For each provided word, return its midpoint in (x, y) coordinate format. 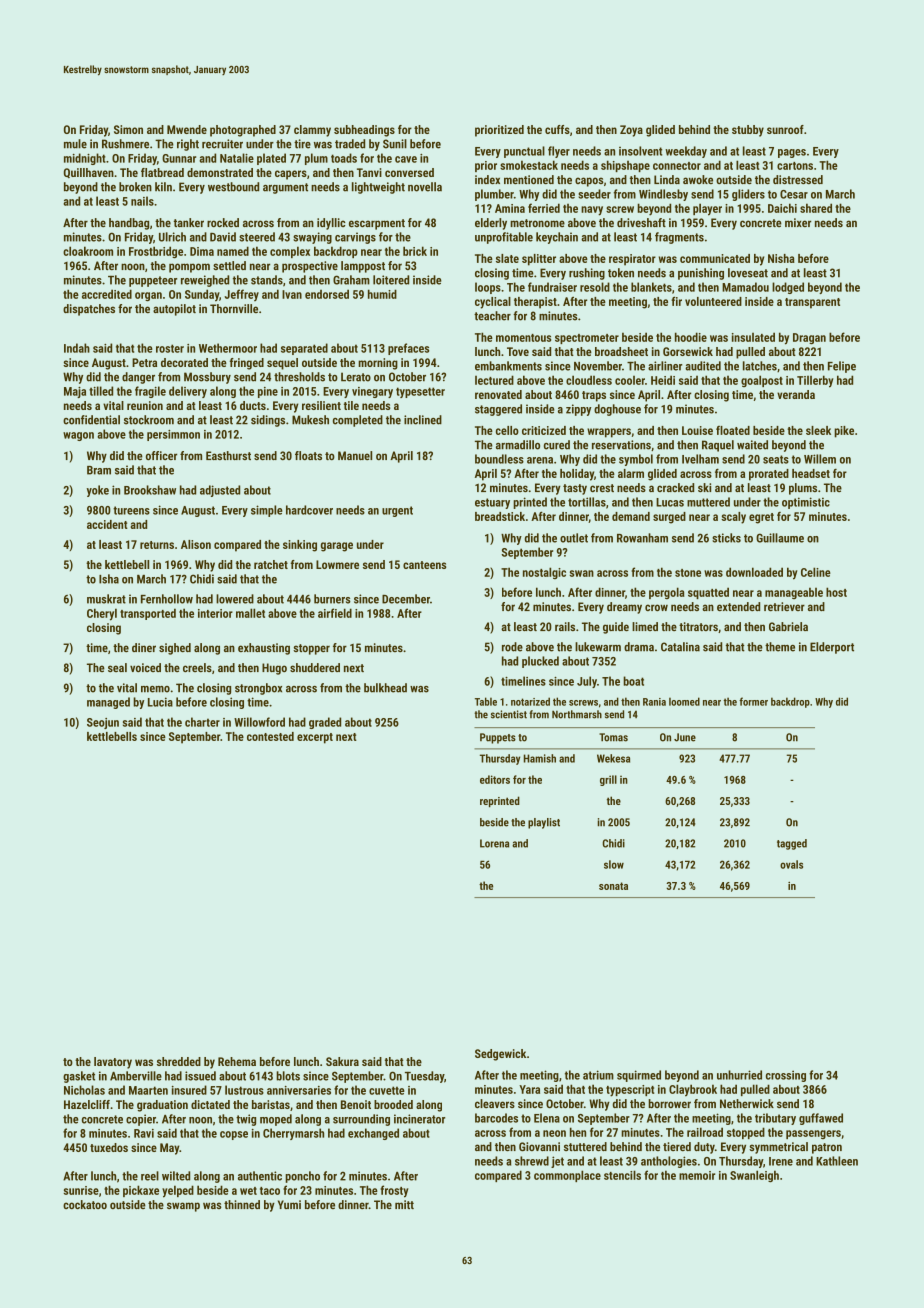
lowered (235, 599)
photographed (243, 131)
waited (752, 445)
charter (202, 722)
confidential (91, 420)
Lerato (356, 377)
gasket (79, 1077)
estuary (492, 503)
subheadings (364, 131)
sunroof (785, 129)
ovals (791, 864)
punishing (701, 274)
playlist (544, 823)
